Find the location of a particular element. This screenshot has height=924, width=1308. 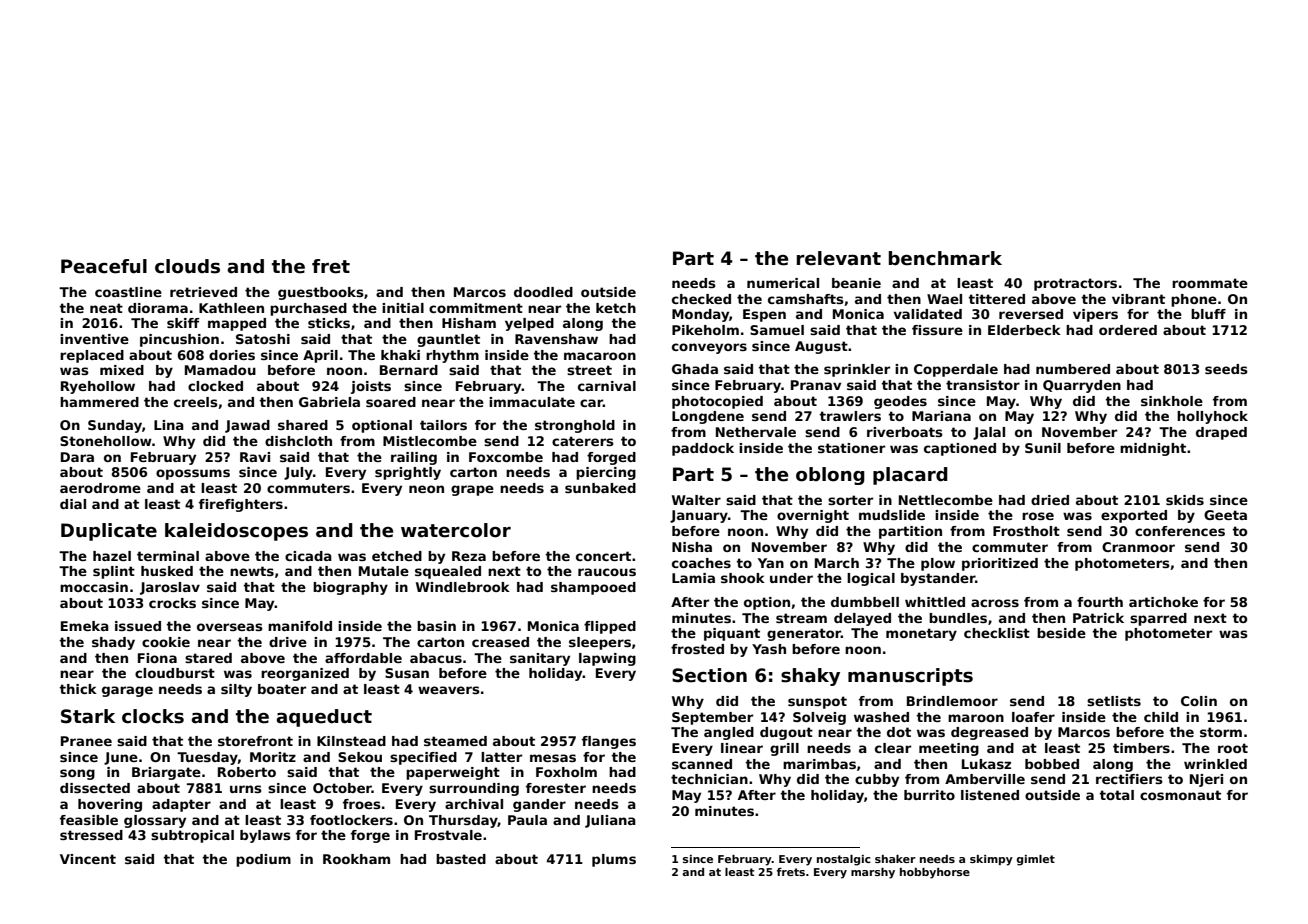

Njeri is located at coordinates (1206, 780).
